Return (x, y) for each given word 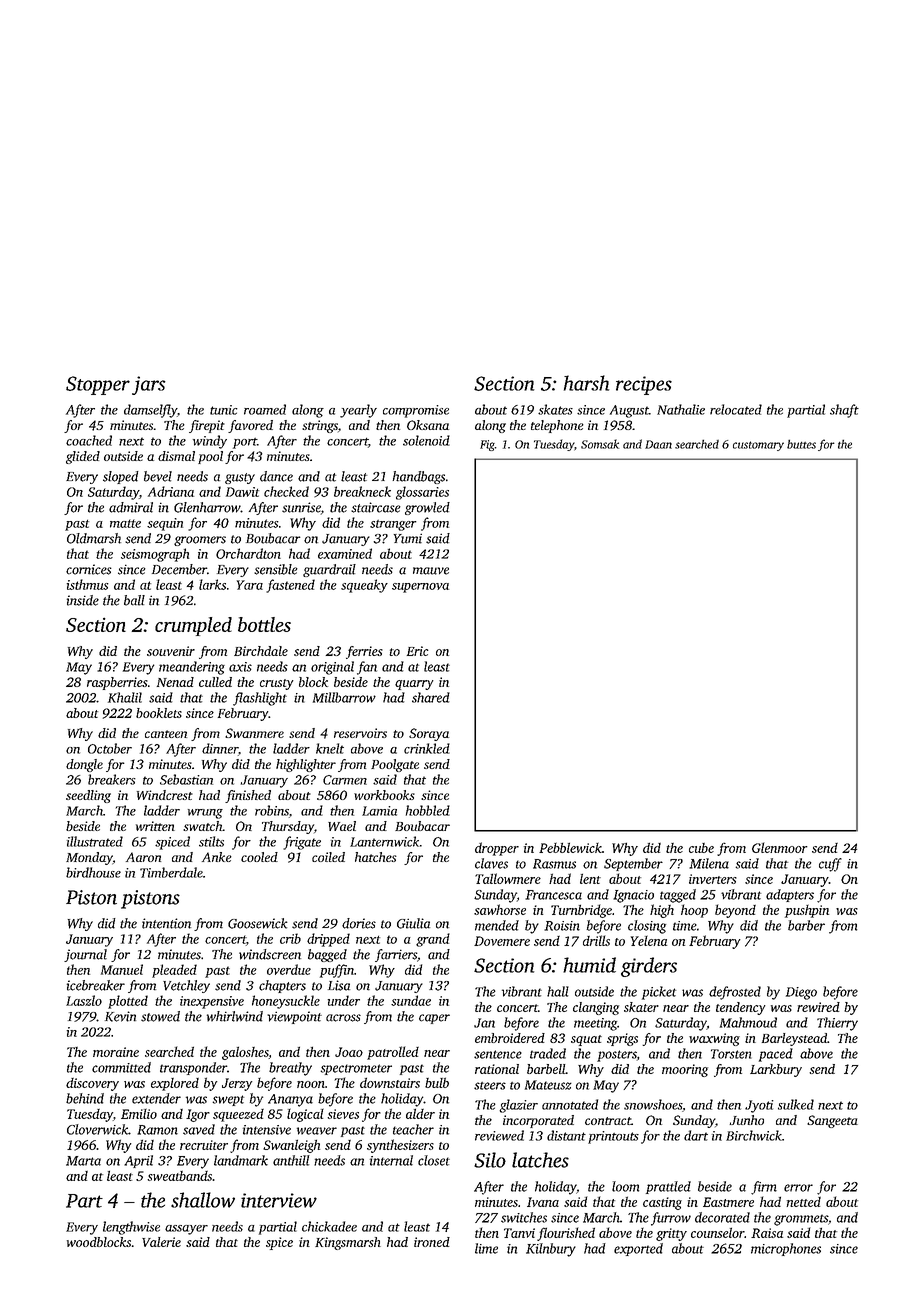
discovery (92, 1084)
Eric (418, 651)
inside (83, 600)
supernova (420, 588)
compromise (416, 411)
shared (431, 697)
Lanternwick (384, 841)
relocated (736, 409)
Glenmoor (780, 847)
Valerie (161, 1242)
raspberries (117, 683)
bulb (437, 1082)
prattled (668, 1187)
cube (701, 848)
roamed (265, 409)
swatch (203, 826)
